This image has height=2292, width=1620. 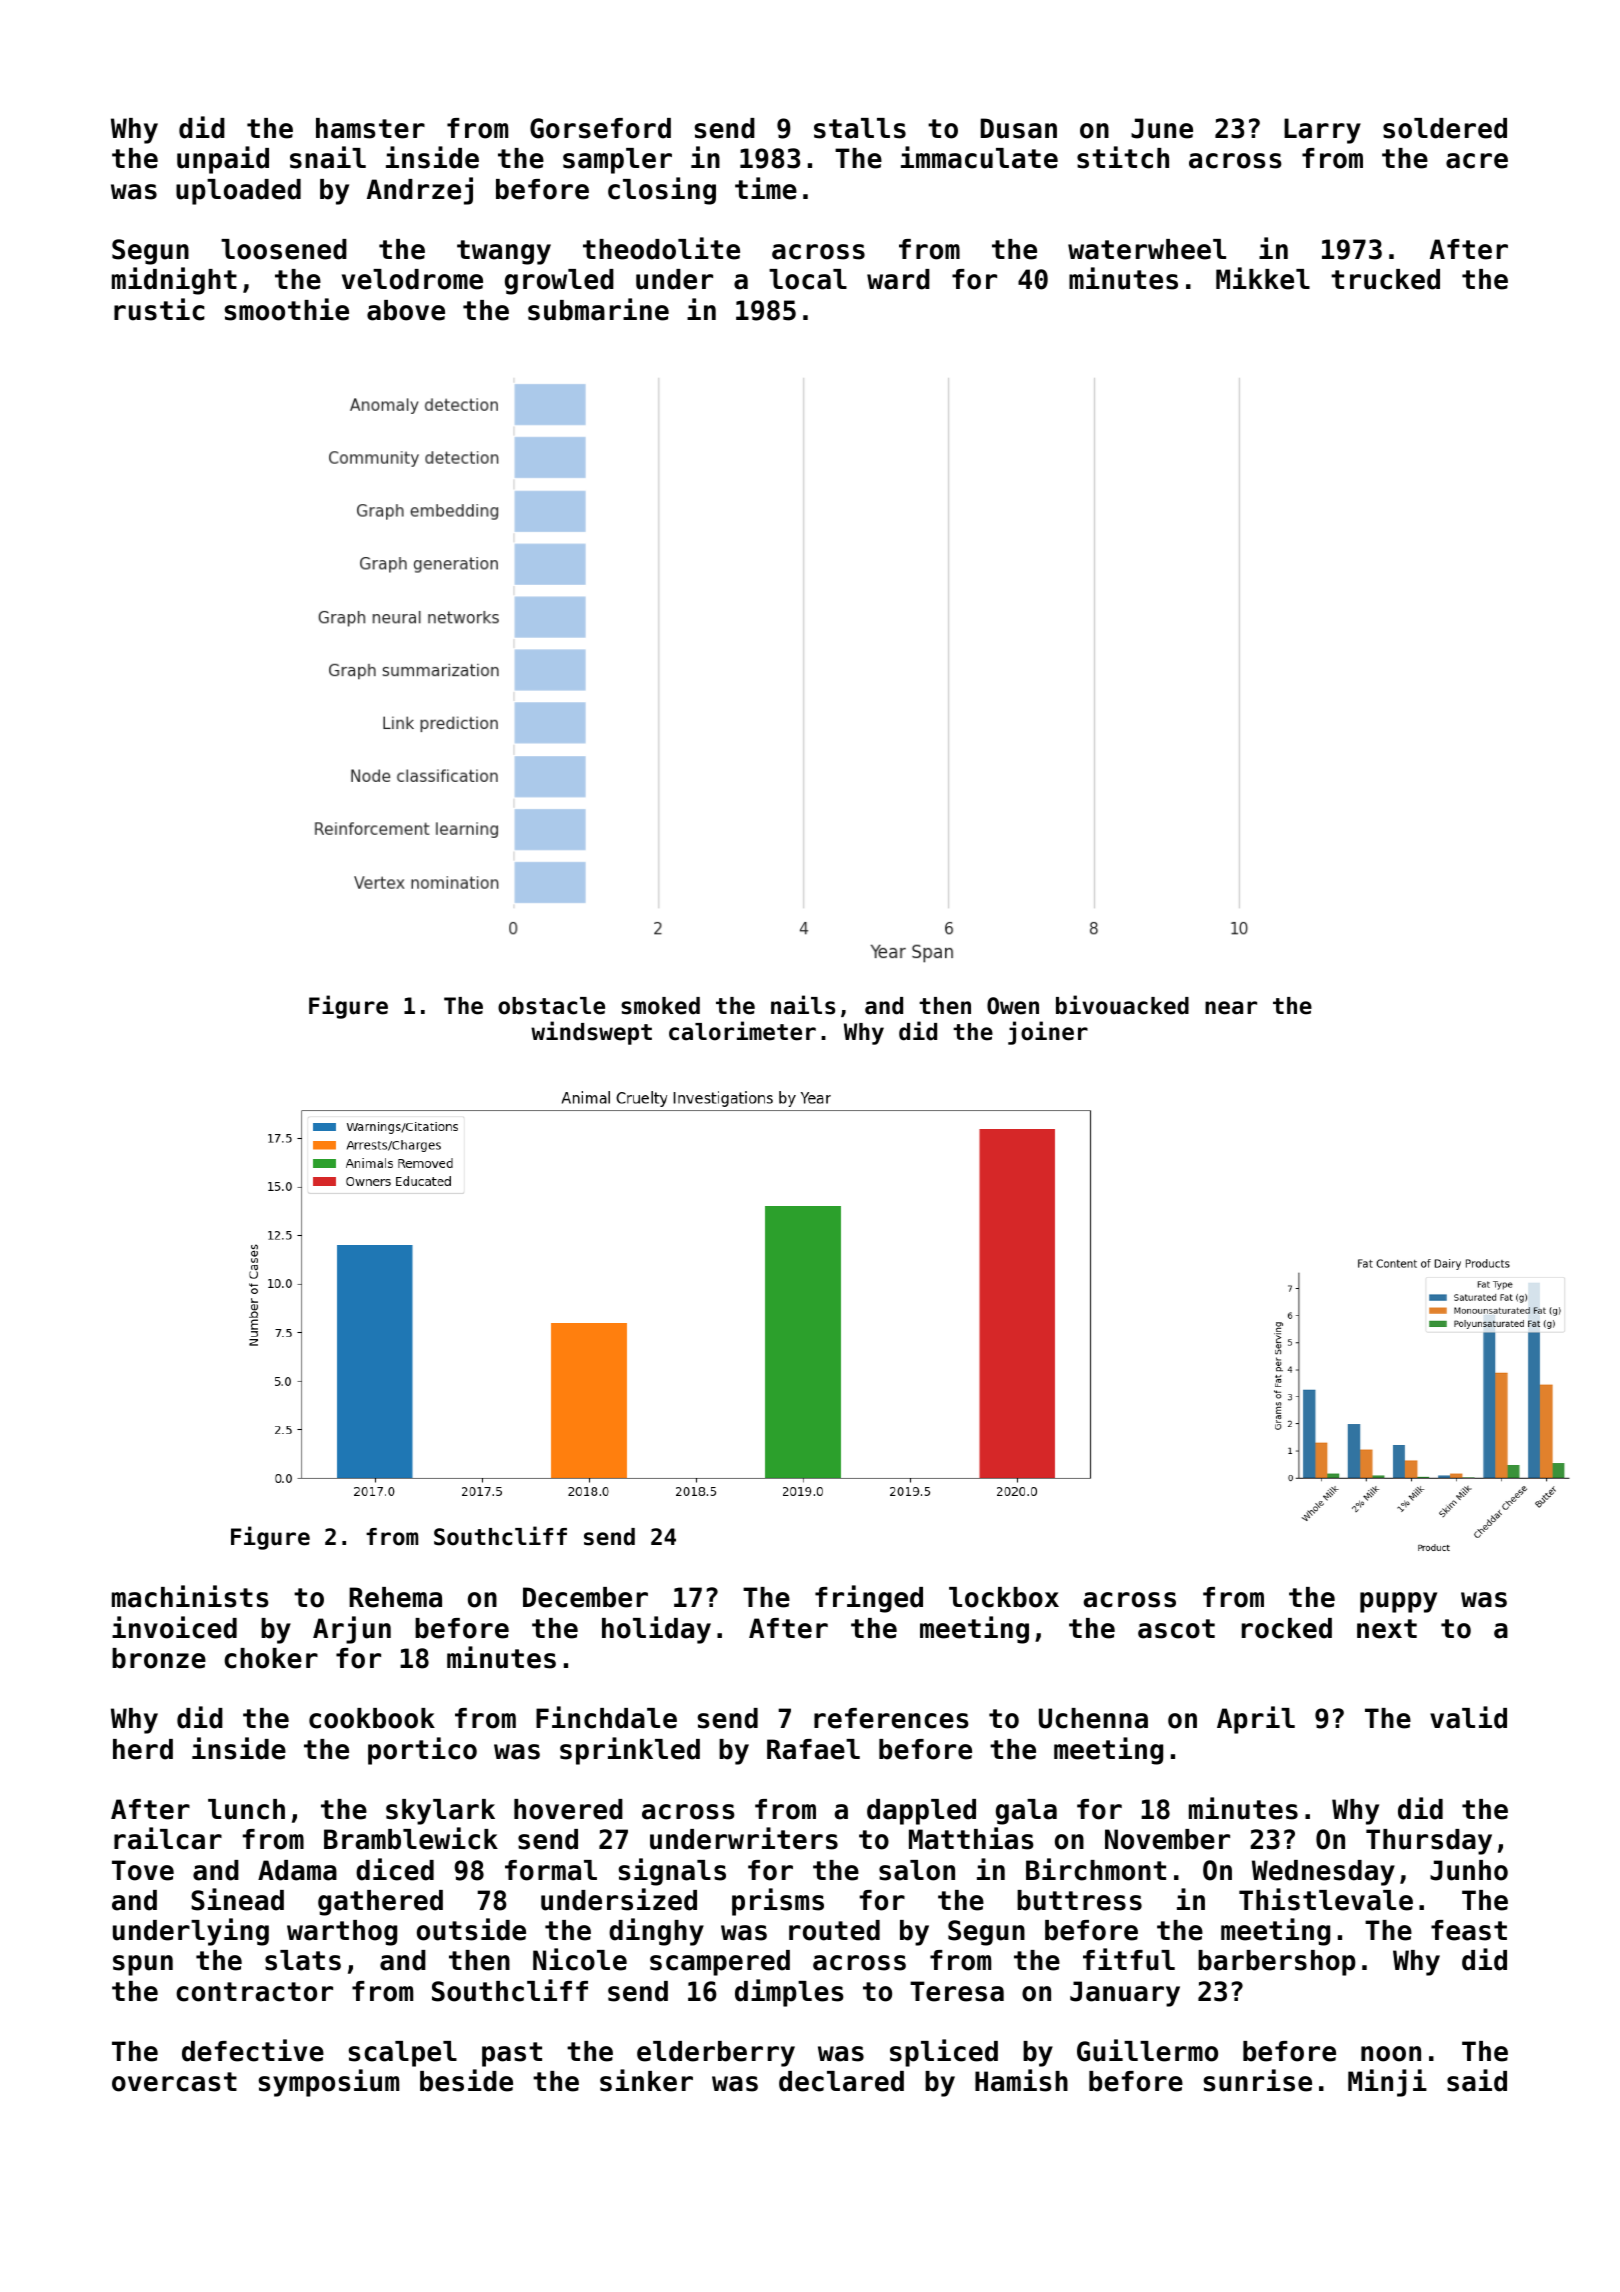 I want to click on sprinkled, so click(x=630, y=1751).
